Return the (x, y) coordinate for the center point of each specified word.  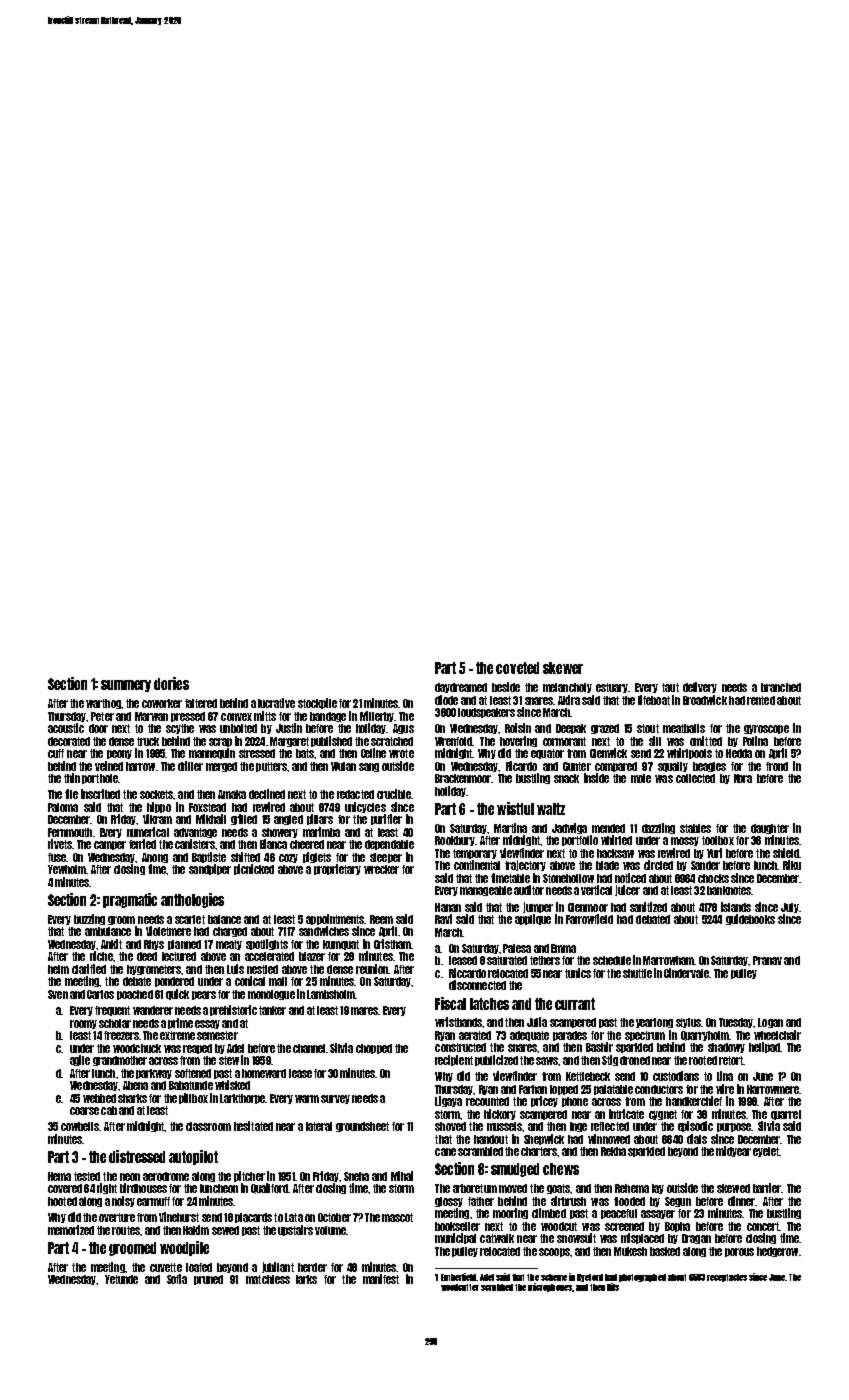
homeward (264, 1073)
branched (781, 687)
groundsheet (362, 1127)
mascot (397, 1217)
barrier (767, 1188)
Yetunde (121, 1279)
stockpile (317, 703)
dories (171, 683)
